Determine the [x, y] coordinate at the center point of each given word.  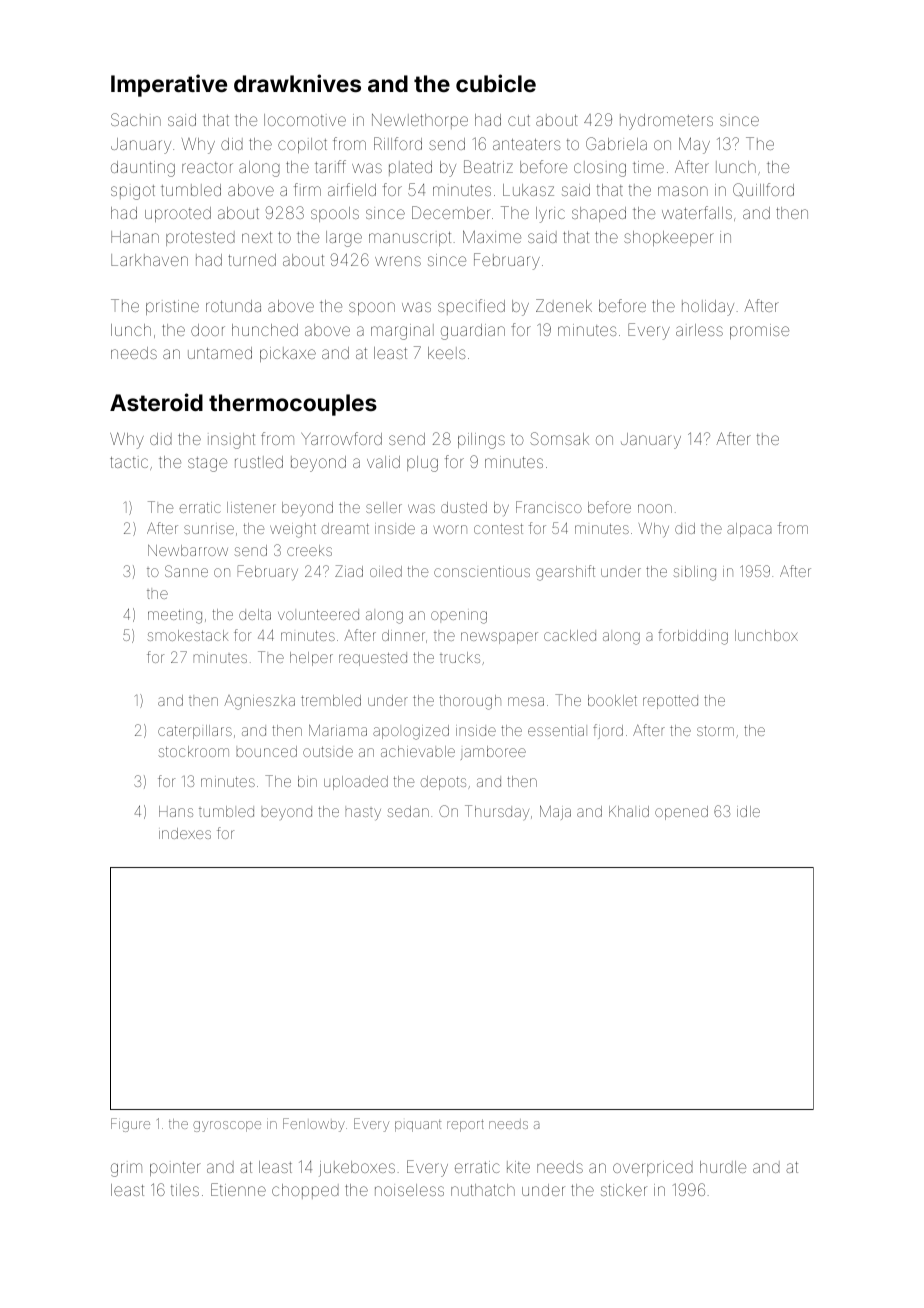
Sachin [136, 119]
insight [231, 441]
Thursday [497, 812]
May [694, 145]
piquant [418, 1126]
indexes [185, 833]
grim [126, 1170]
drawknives [297, 83]
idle [748, 811]
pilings [481, 441]
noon [655, 508]
